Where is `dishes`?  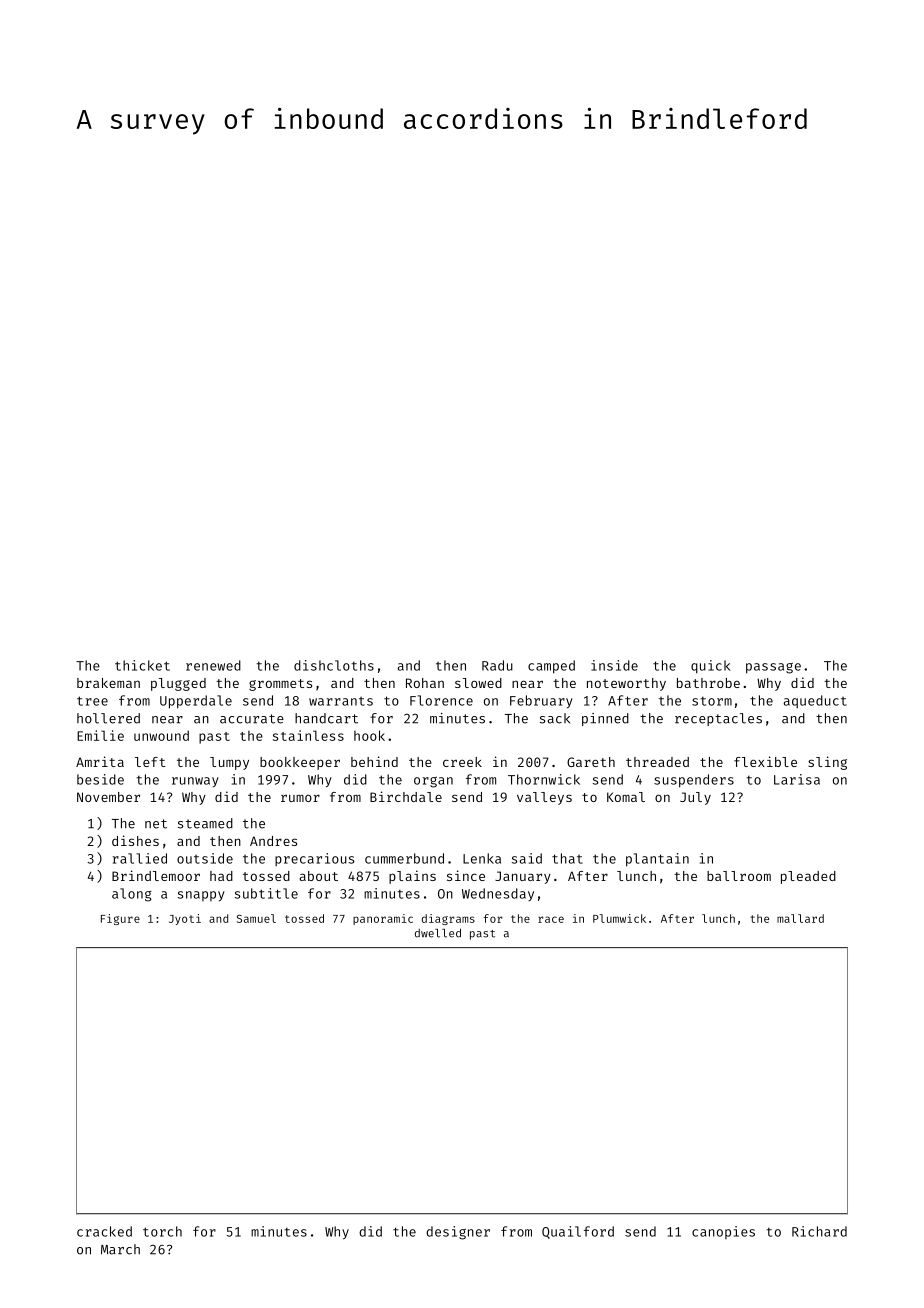 dishes is located at coordinates (135, 840).
